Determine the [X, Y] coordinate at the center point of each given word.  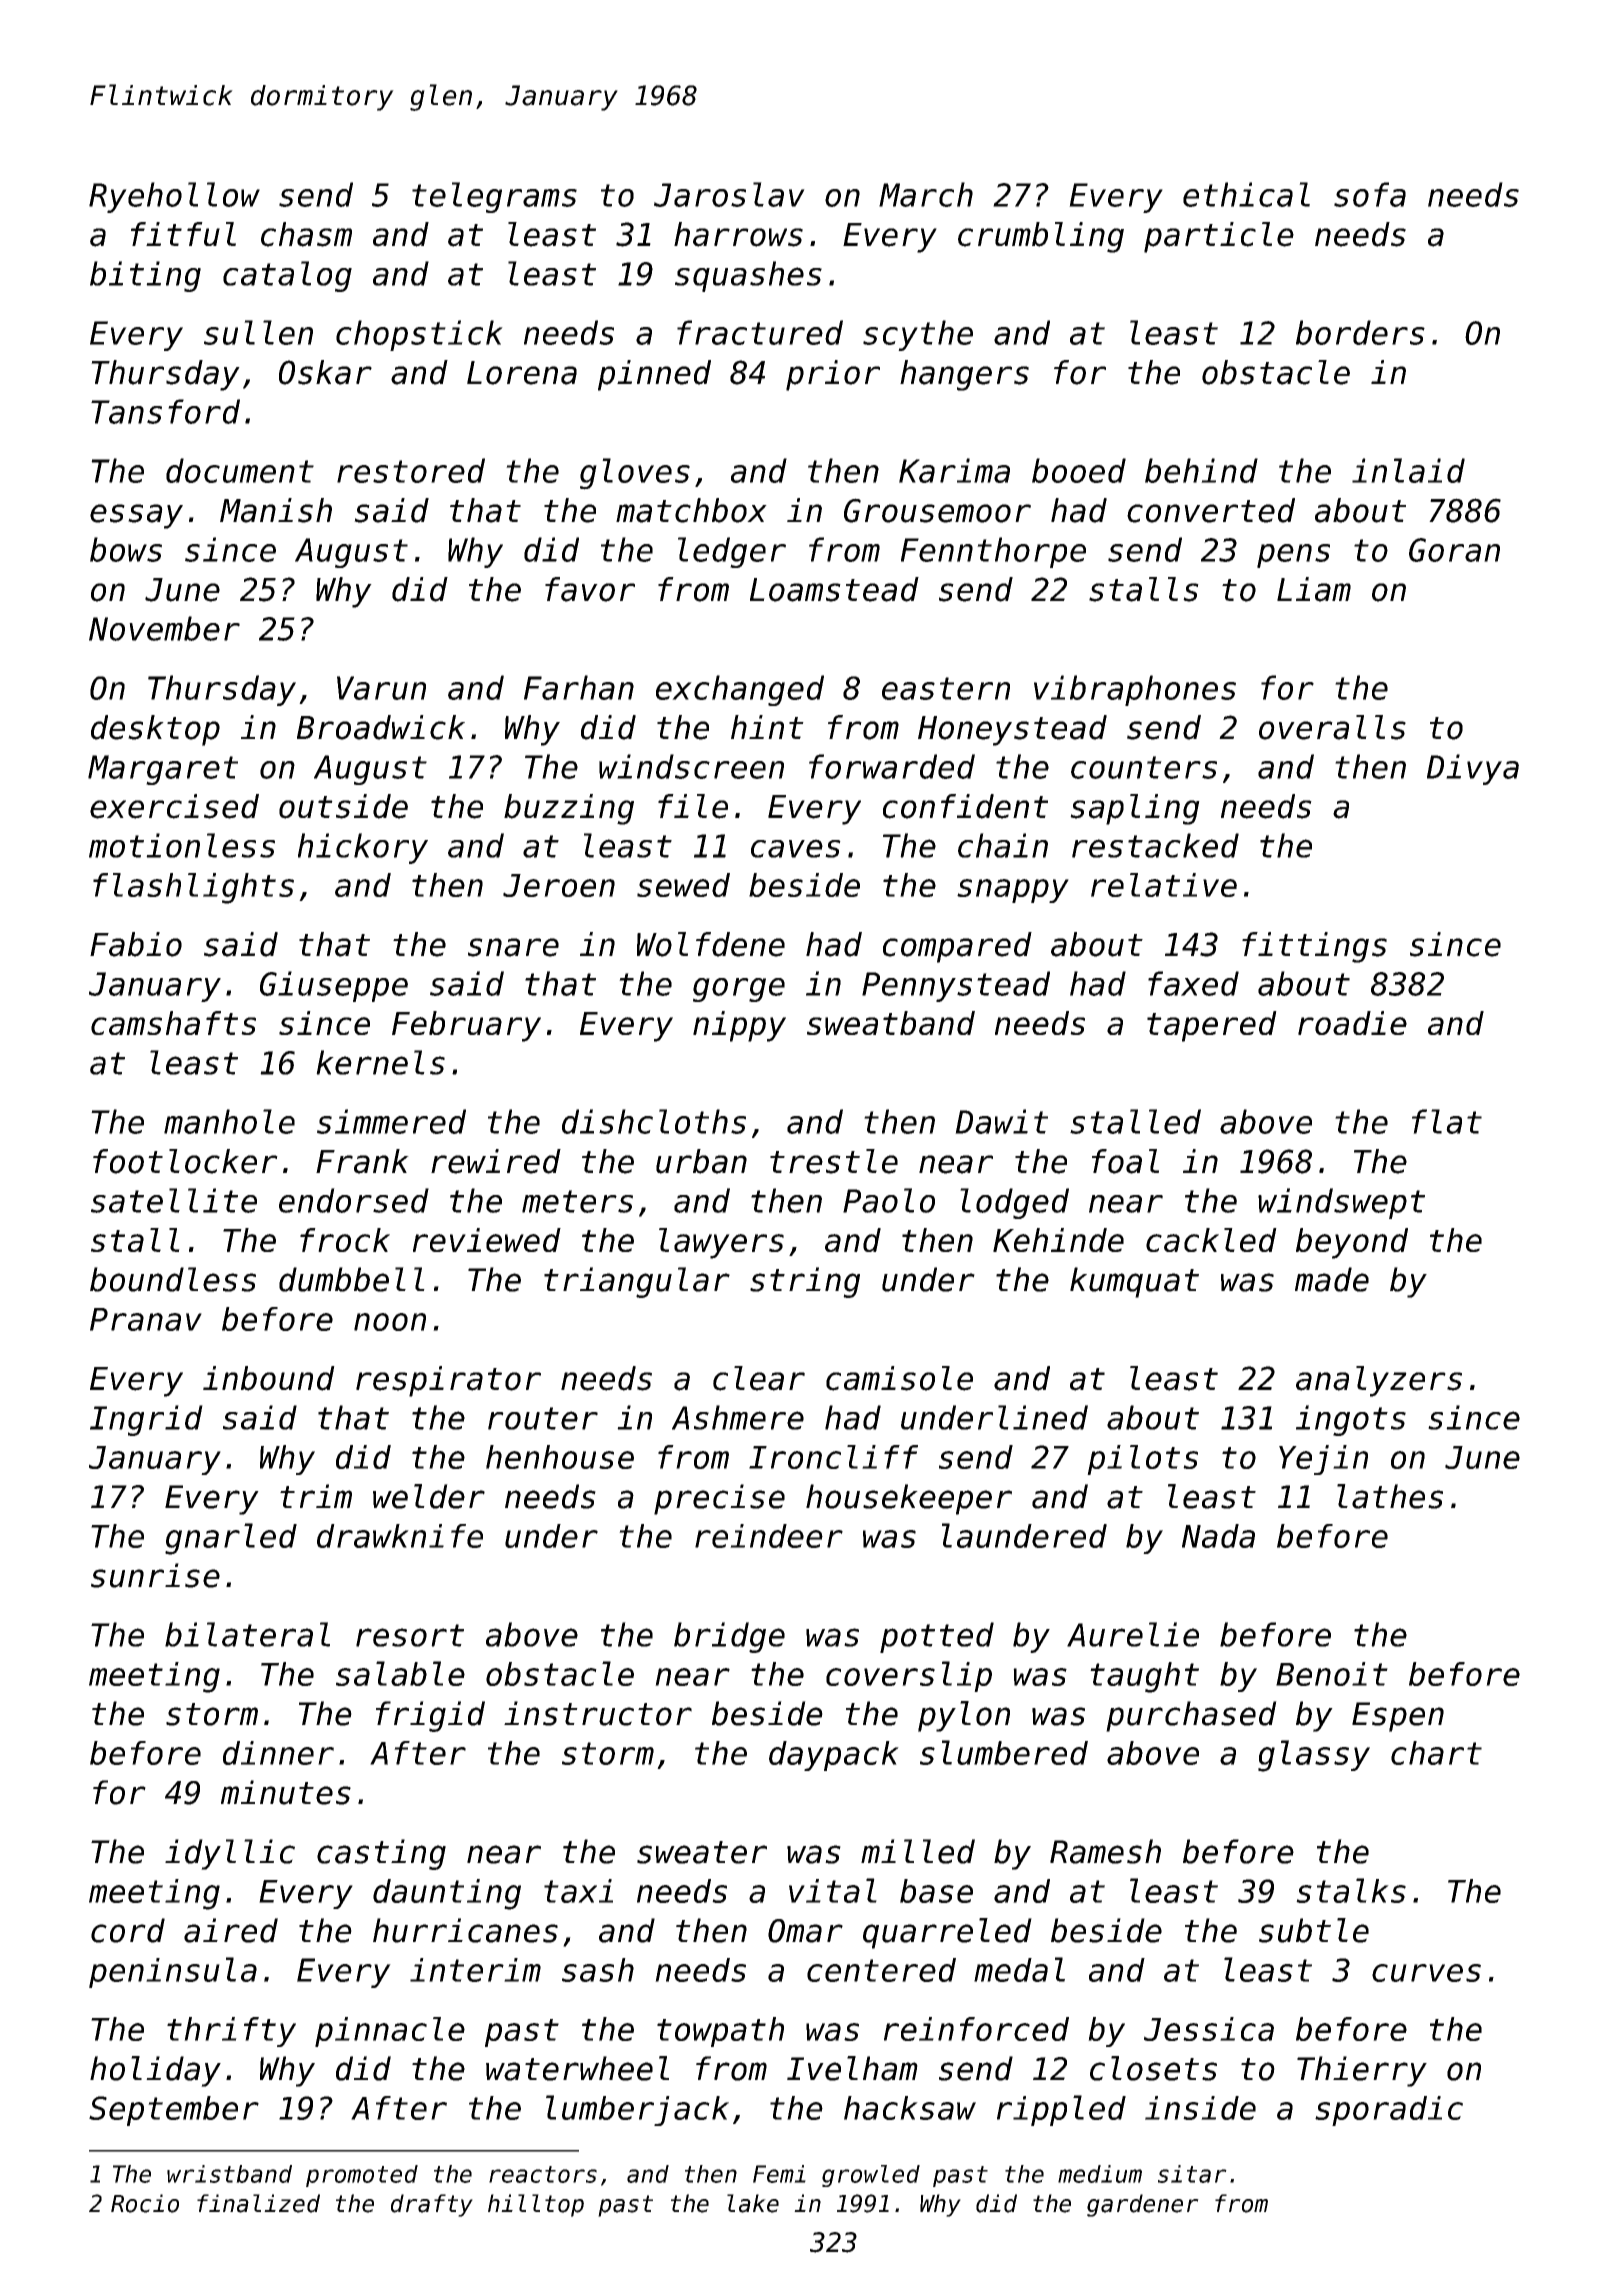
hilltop [536, 2205]
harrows [738, 234]
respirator [448, 1381]
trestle [834, 1161]
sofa [1370, 194]
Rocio [145, 2203]
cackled [1211, 1240]
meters [577, 1201]
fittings [1314, 947]
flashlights [193, 888]
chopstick [419, 335]
